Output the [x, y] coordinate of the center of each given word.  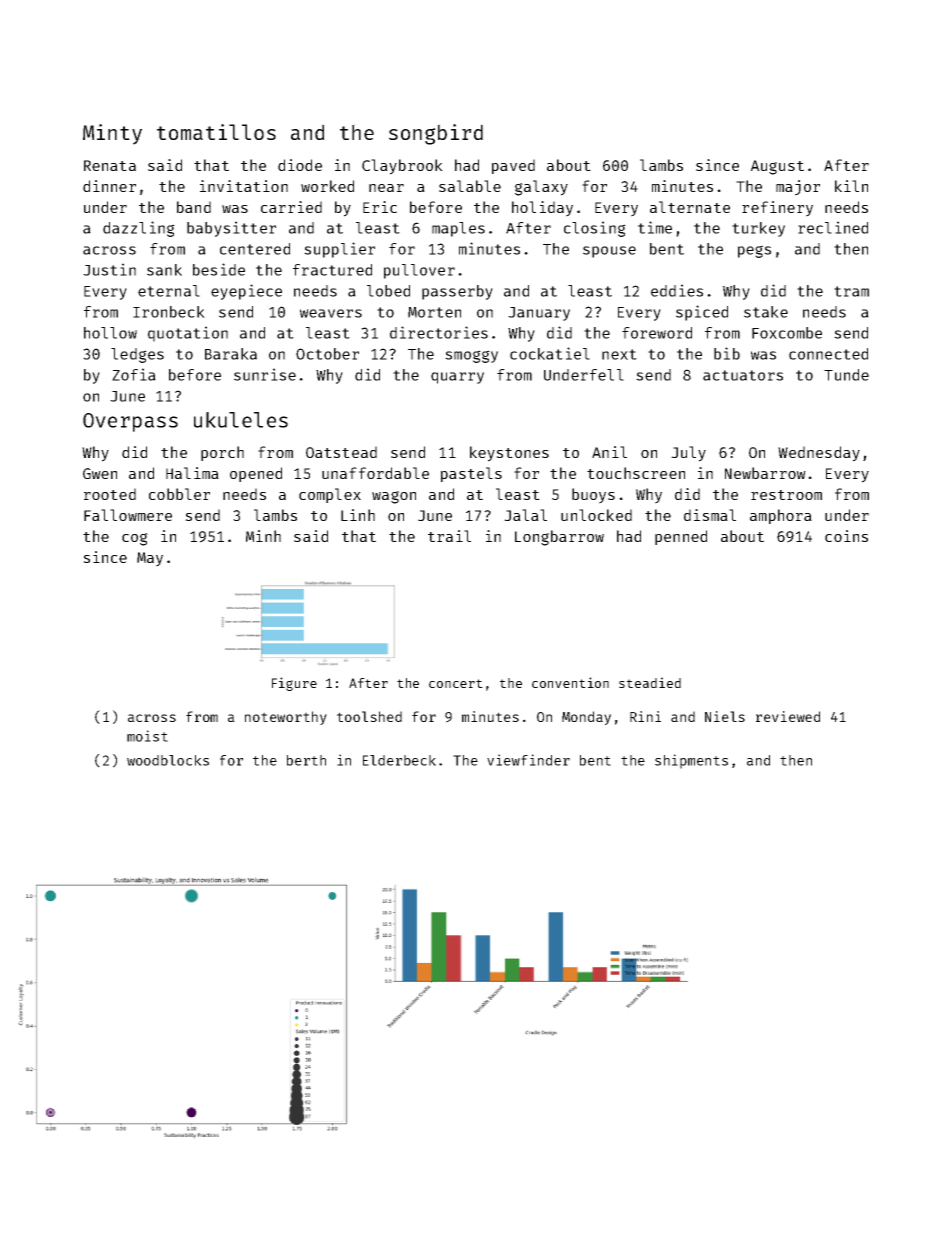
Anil [609, 452]
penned [681, 537]
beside [219, 269]
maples [458, 229]
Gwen [100, 473]
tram [851, 291]
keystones [509, 454]
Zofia [134, 374]
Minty [112, 134]
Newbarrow [765, 473]
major [798, 188]
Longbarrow [559, 538]
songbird [436, 134]
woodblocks [168, 760]
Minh [263, 536]
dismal [710, 515]
